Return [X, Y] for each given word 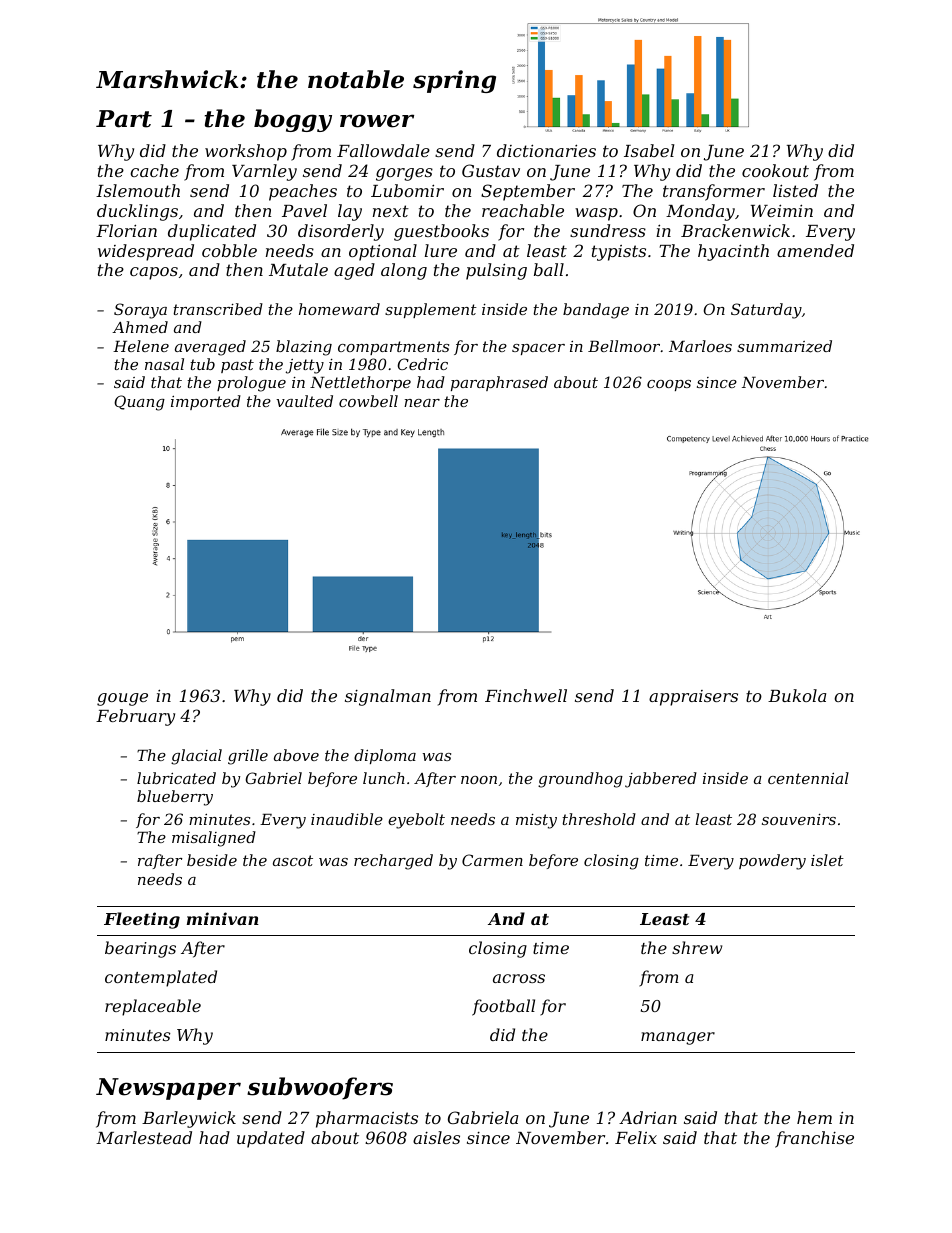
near [422, 403]
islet [827, 860]
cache [154, 170]
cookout [775, 170]
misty [536, 821]
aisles [436, 1137]
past [237, 366]
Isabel [649, 150]
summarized [784, 346]
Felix [636, 1137]
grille [248, 757]
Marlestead [144, 1137]
